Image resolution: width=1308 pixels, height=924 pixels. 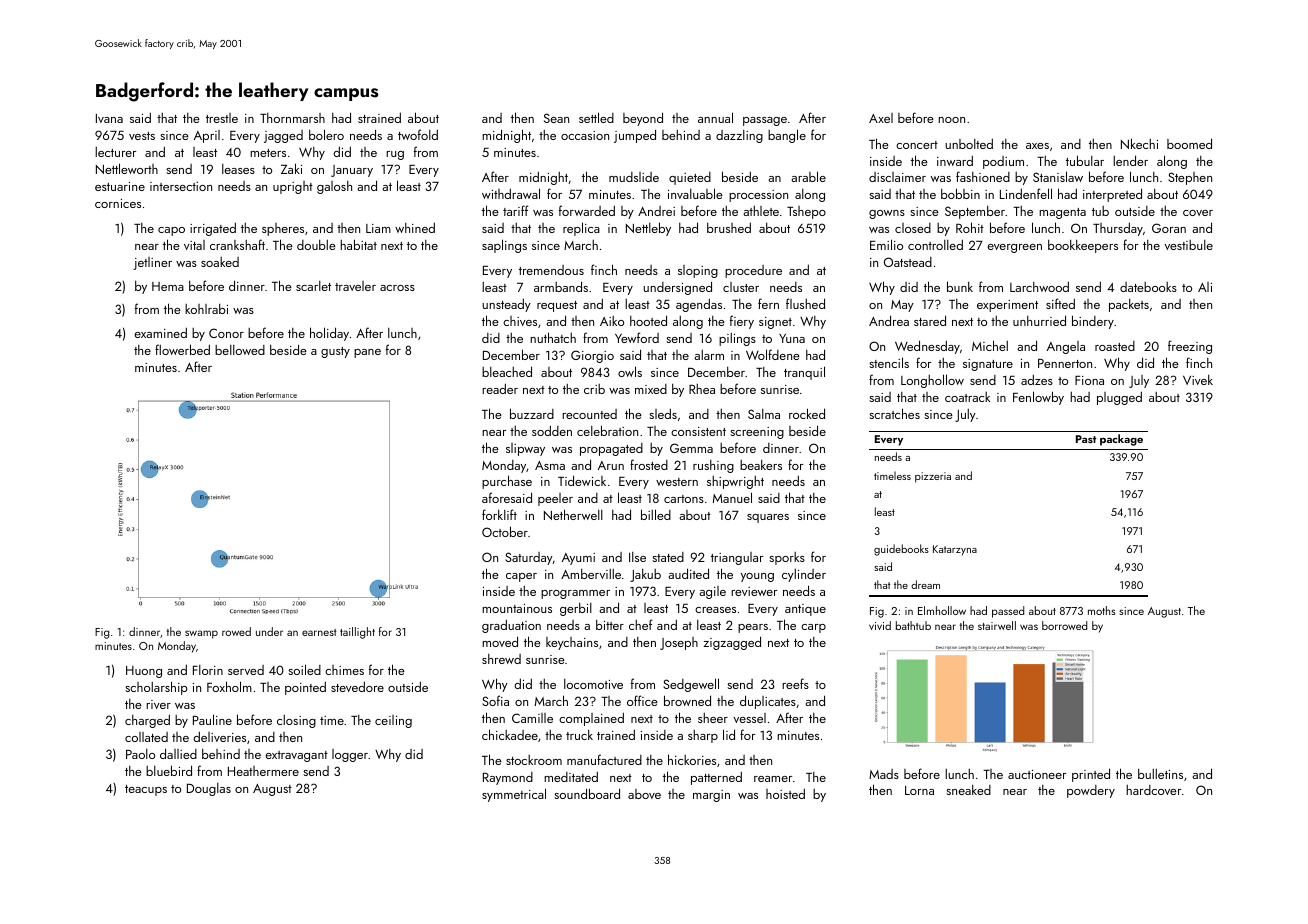 I want to click on evergreen, so click(x=1015, y=248).
